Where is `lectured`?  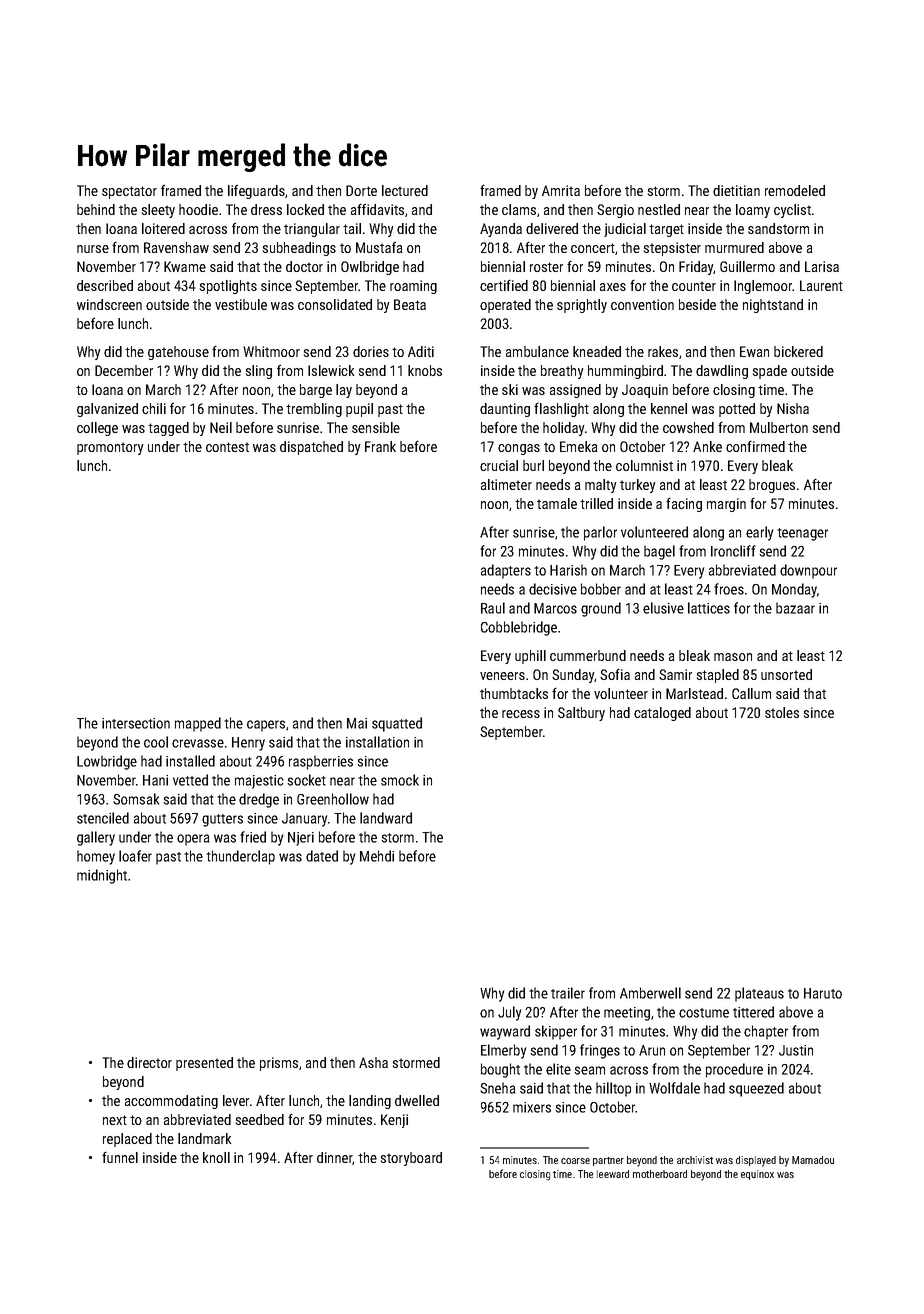 lectured is located at coordinates (405, 190).
